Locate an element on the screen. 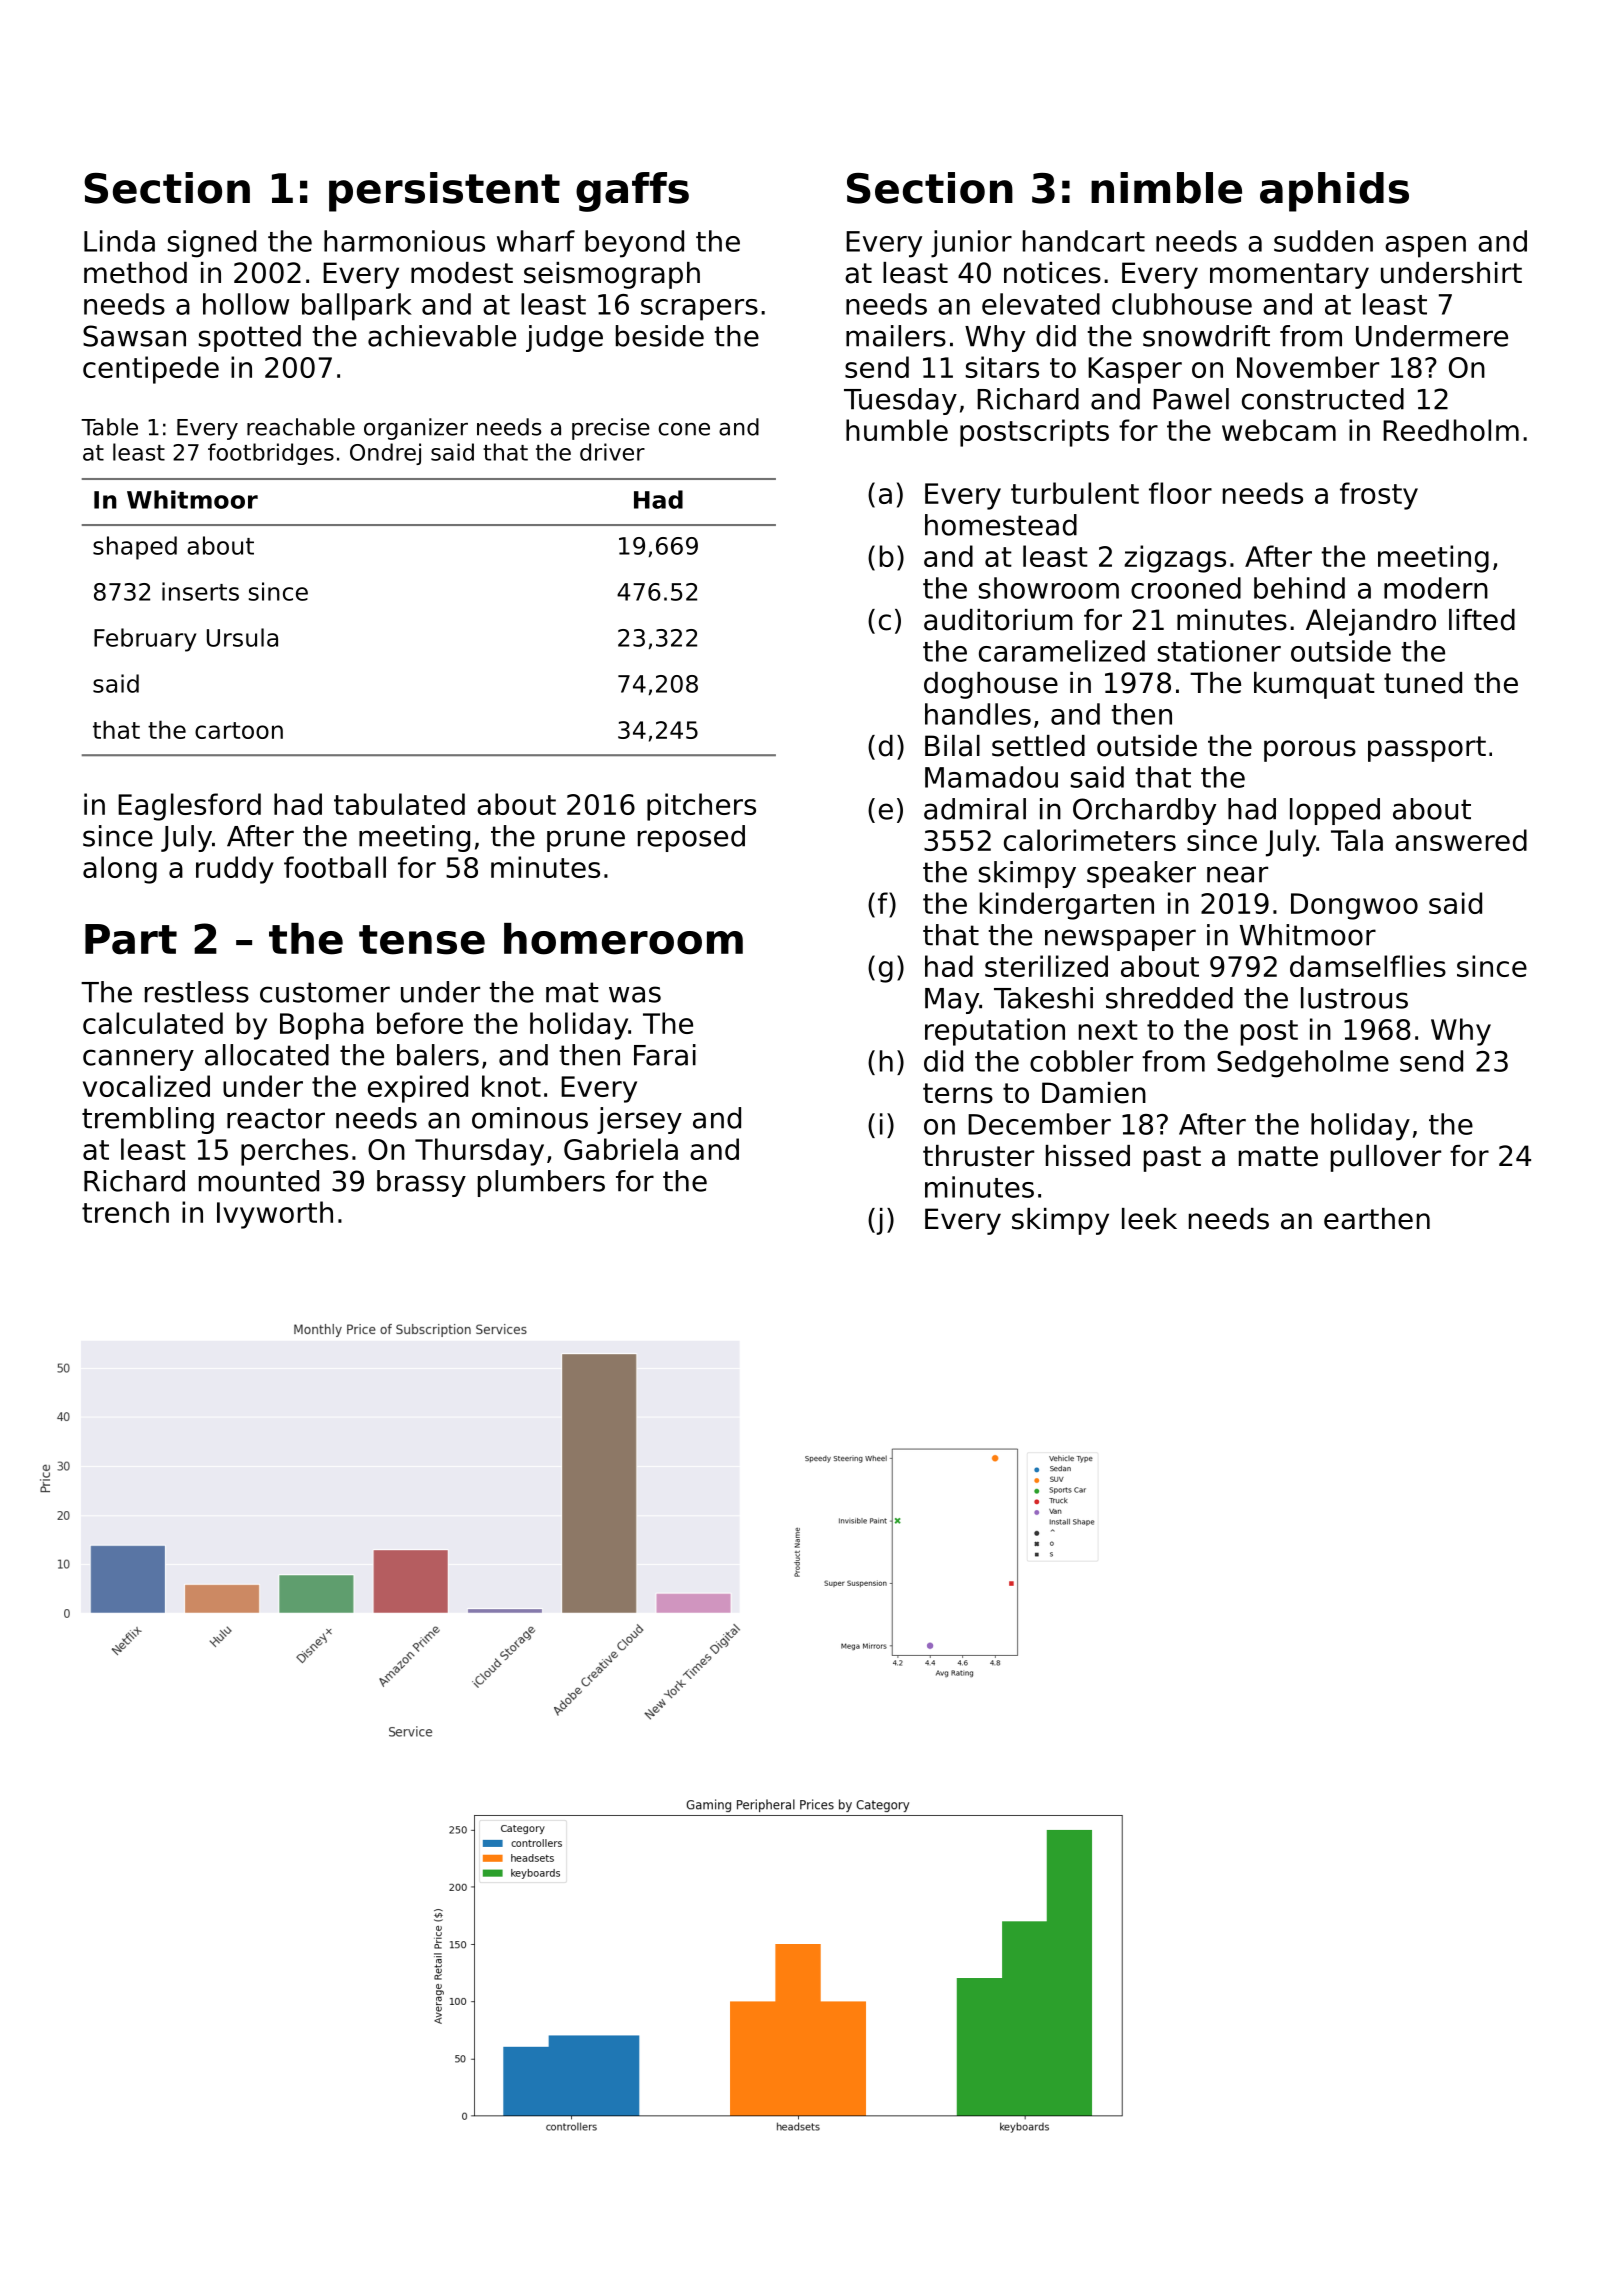  tuned is located at coordinates (1423, 683).
